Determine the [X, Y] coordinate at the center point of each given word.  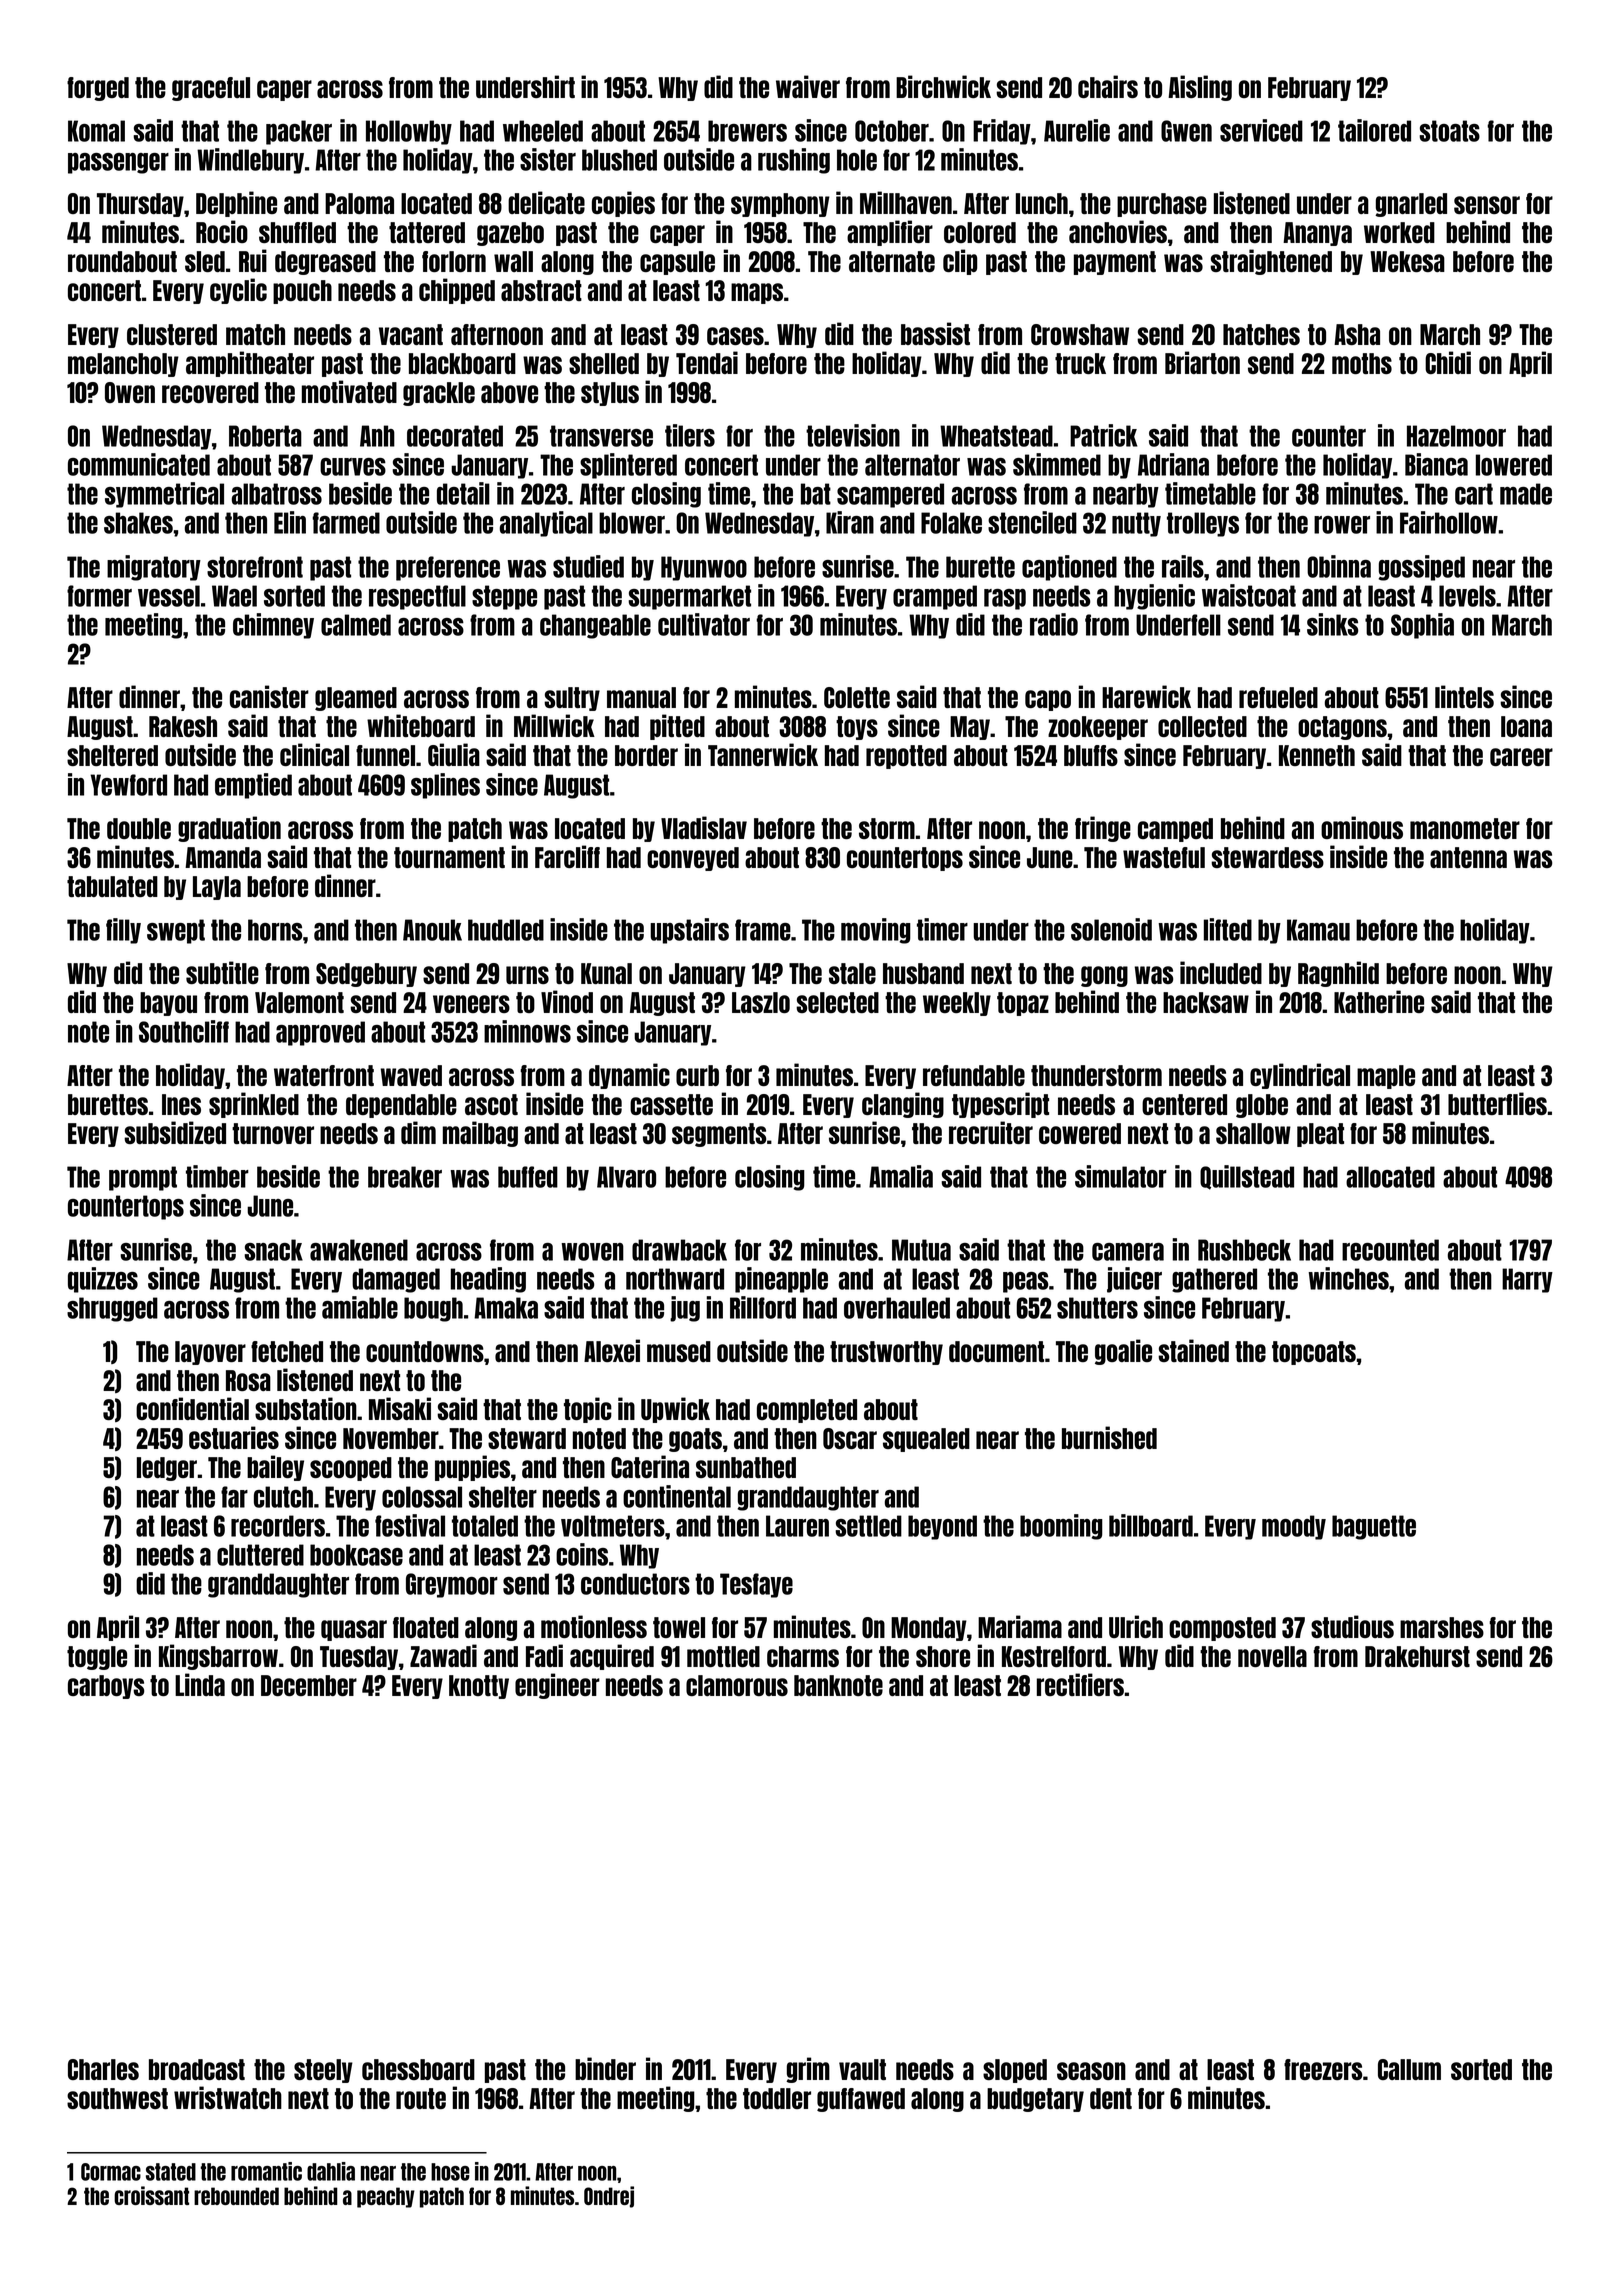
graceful [211, 89]
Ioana [1526, 726]
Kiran [850, 522]
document [996, 1351]
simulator [1121, 1176]
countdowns [425, 1351]
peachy [386, 2197]
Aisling [1200, 88]
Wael [234, 596]
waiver [808, 86]
